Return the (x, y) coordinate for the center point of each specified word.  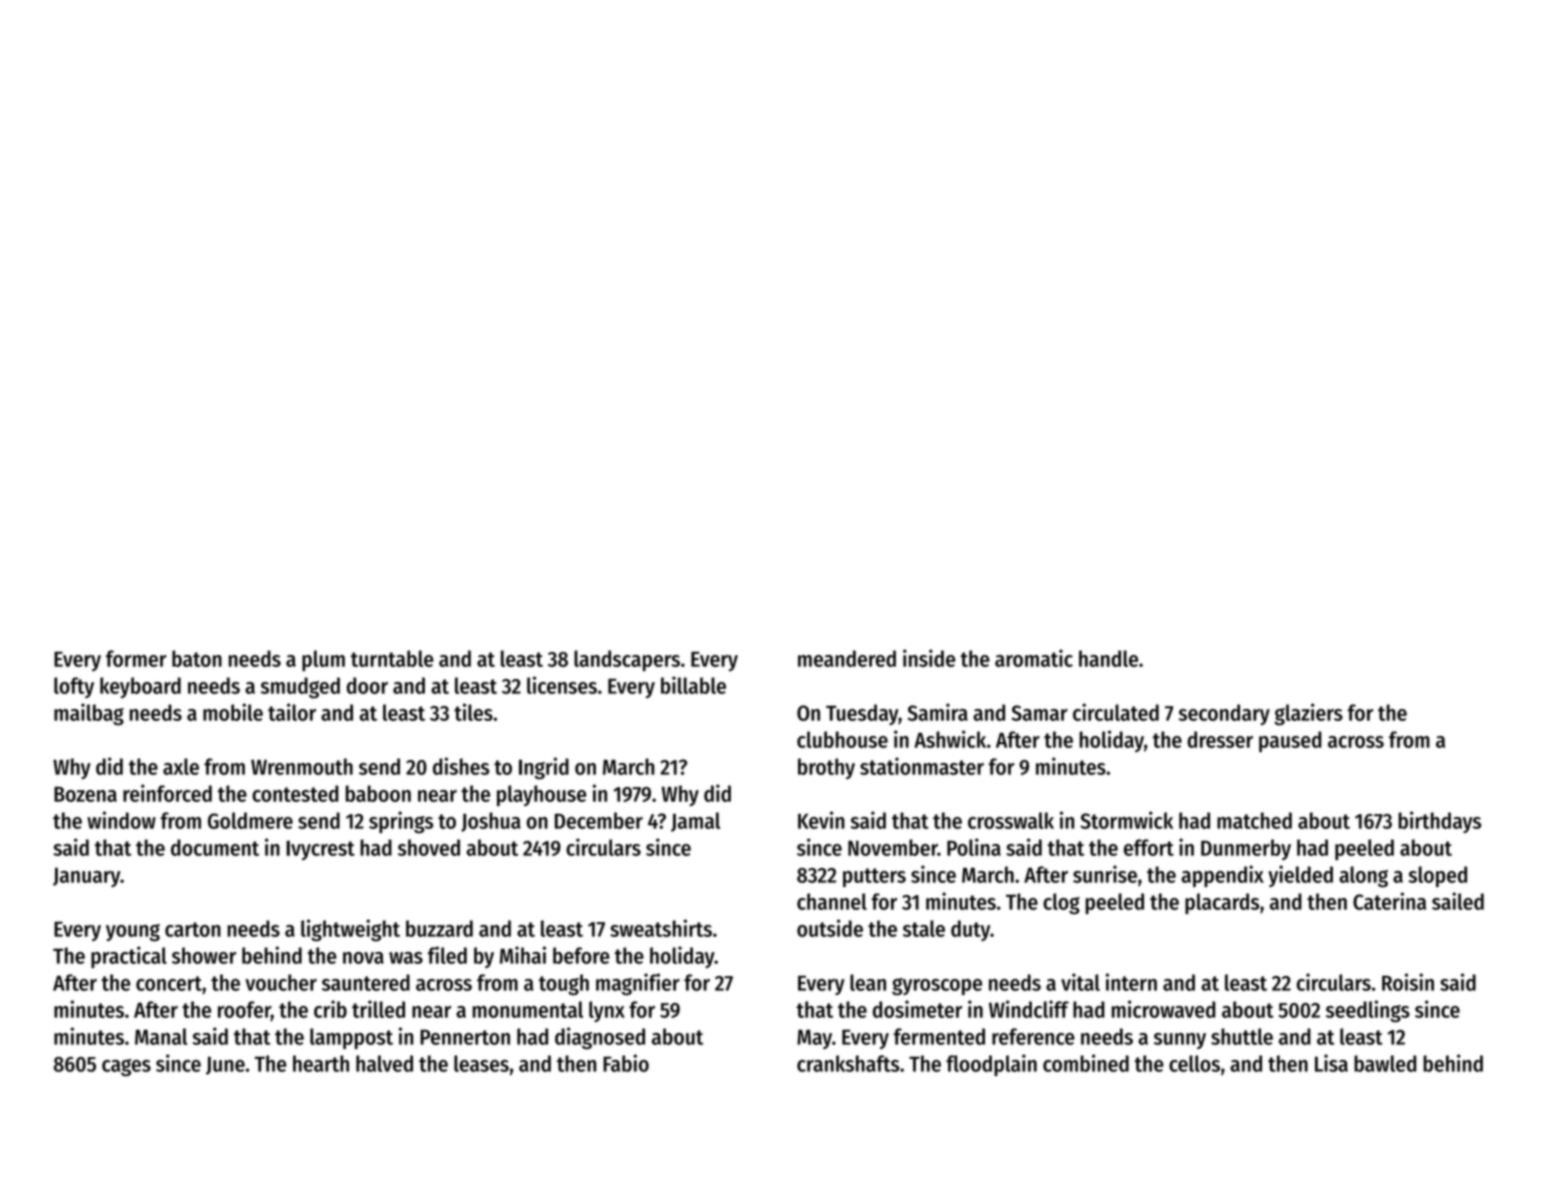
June (225, 1065)
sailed (1458, 901)
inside (929, 658)
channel (832, 901)
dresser (1220, 739)
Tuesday (862, 714)
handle (1108, 658)
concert (169, 983)
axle (181, 766)
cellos (1194, 1063)
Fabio (626, 1063)
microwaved (1163, 1009)
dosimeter (917, 1009)
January (86, 877)
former (136, 658)
